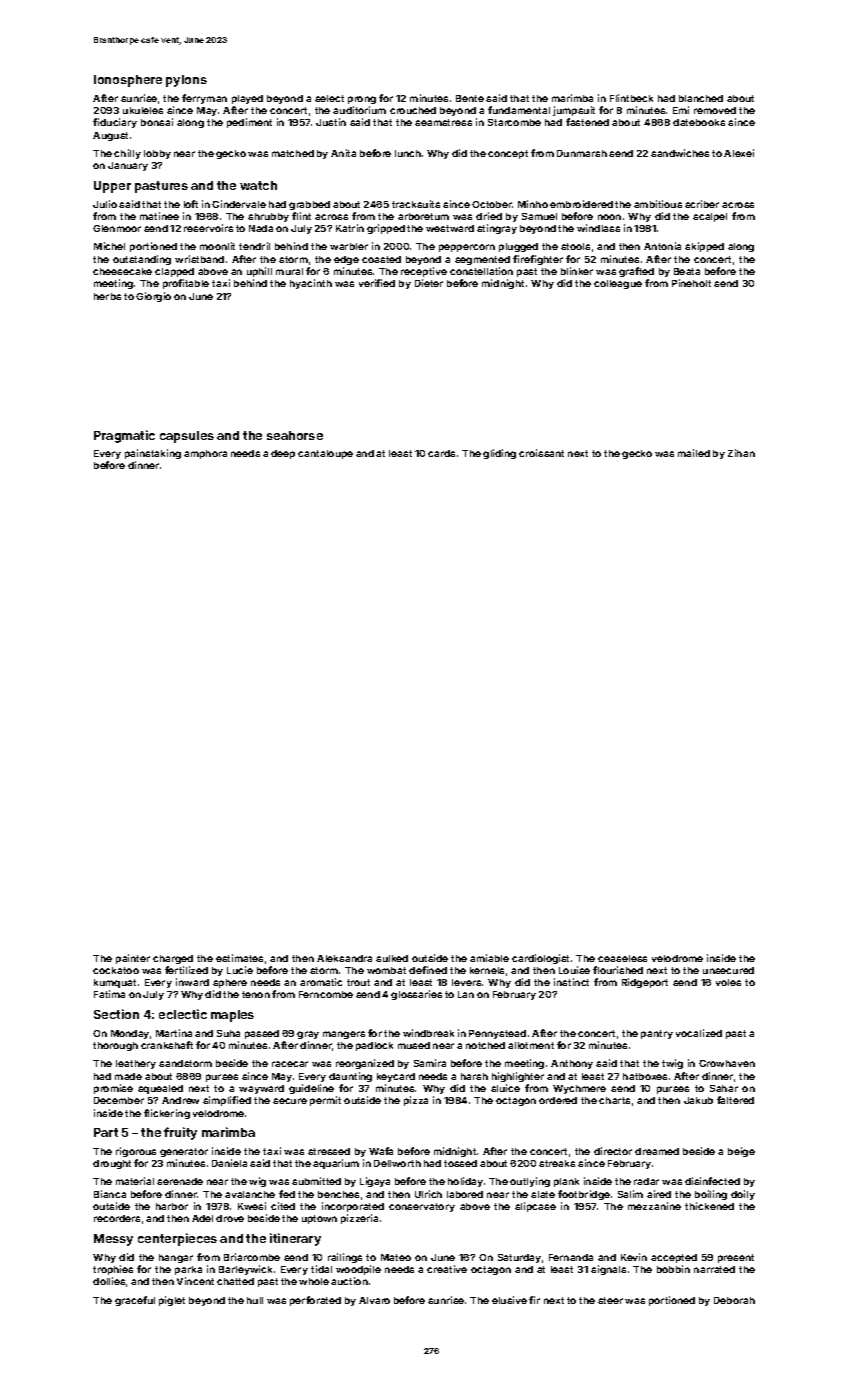  I want to click on fiduciary, so click(115, 123).
